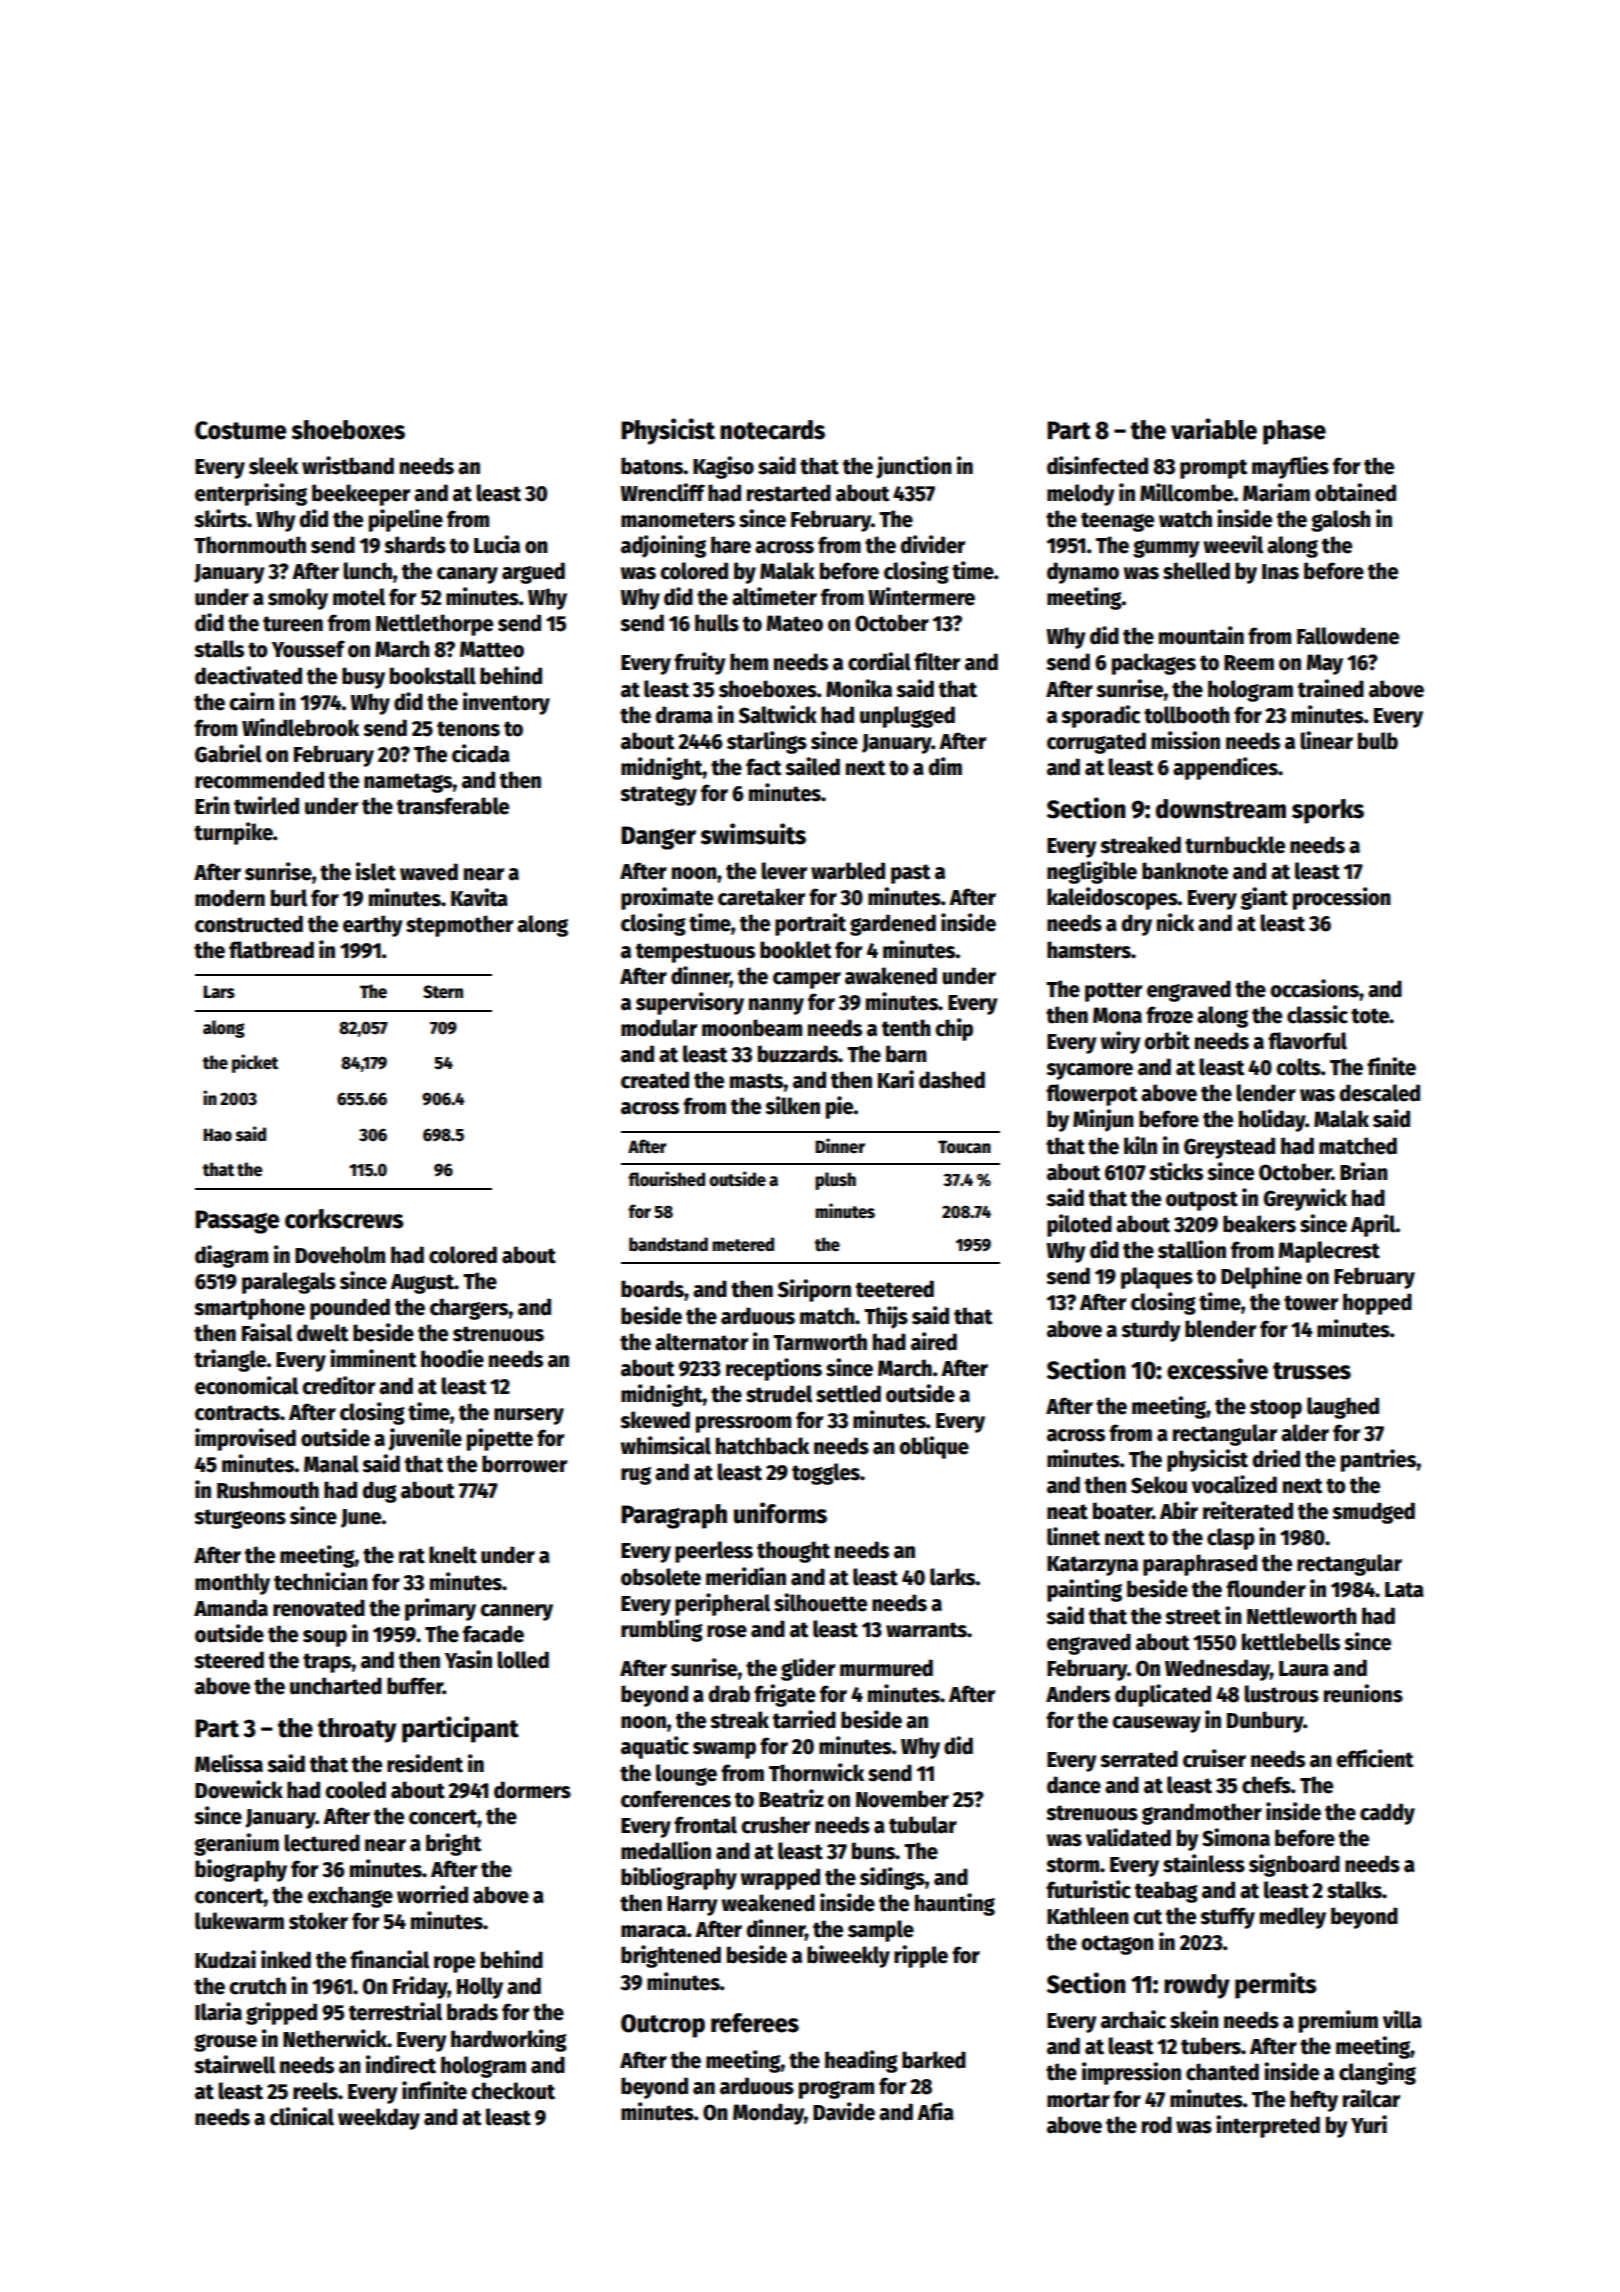  I want to click on paraphrased, so click(1200, 1565).
